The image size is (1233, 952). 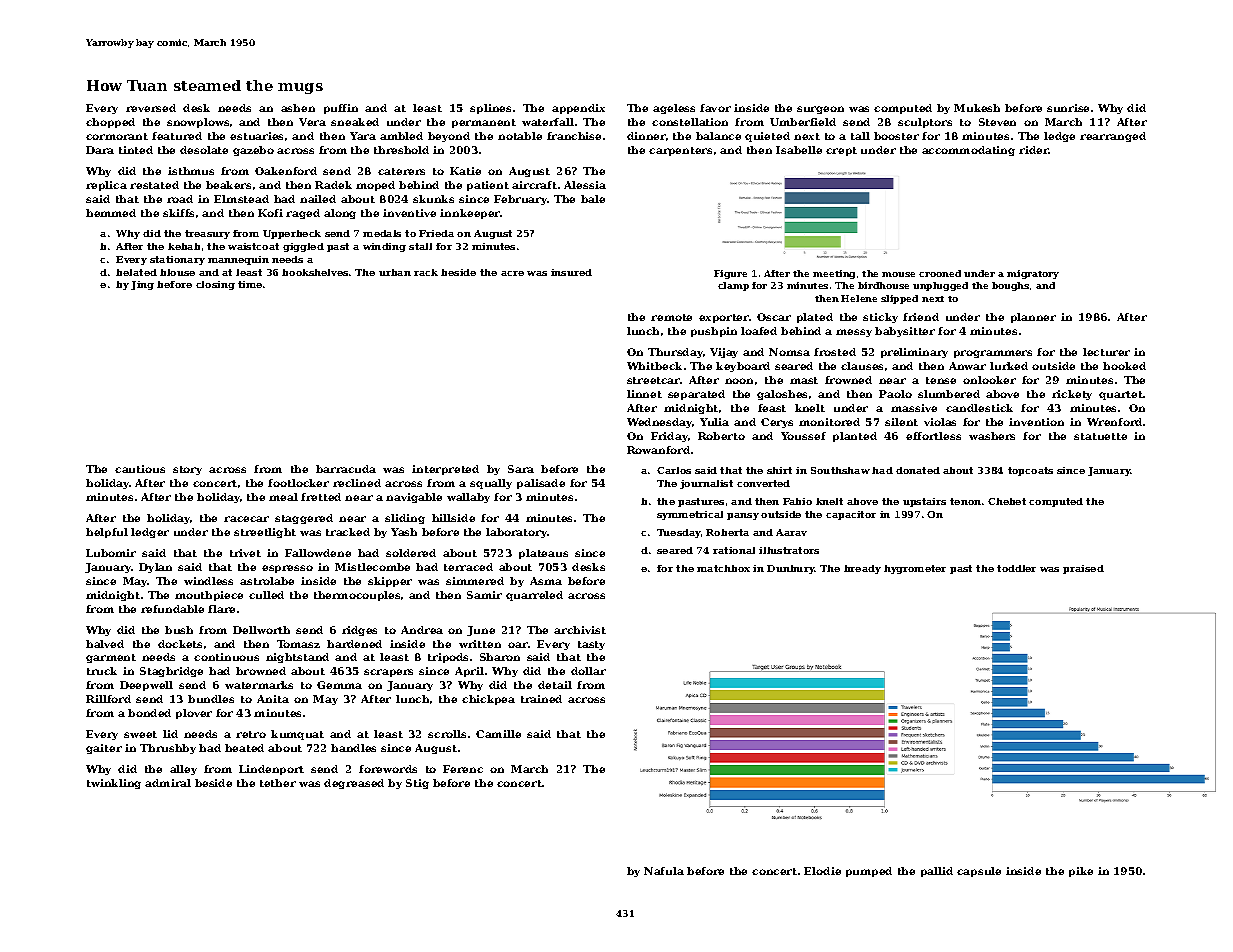 What do you see at coordinates (979, 872) in the document?
I see `capsule` at bounding box center [979, 872].
